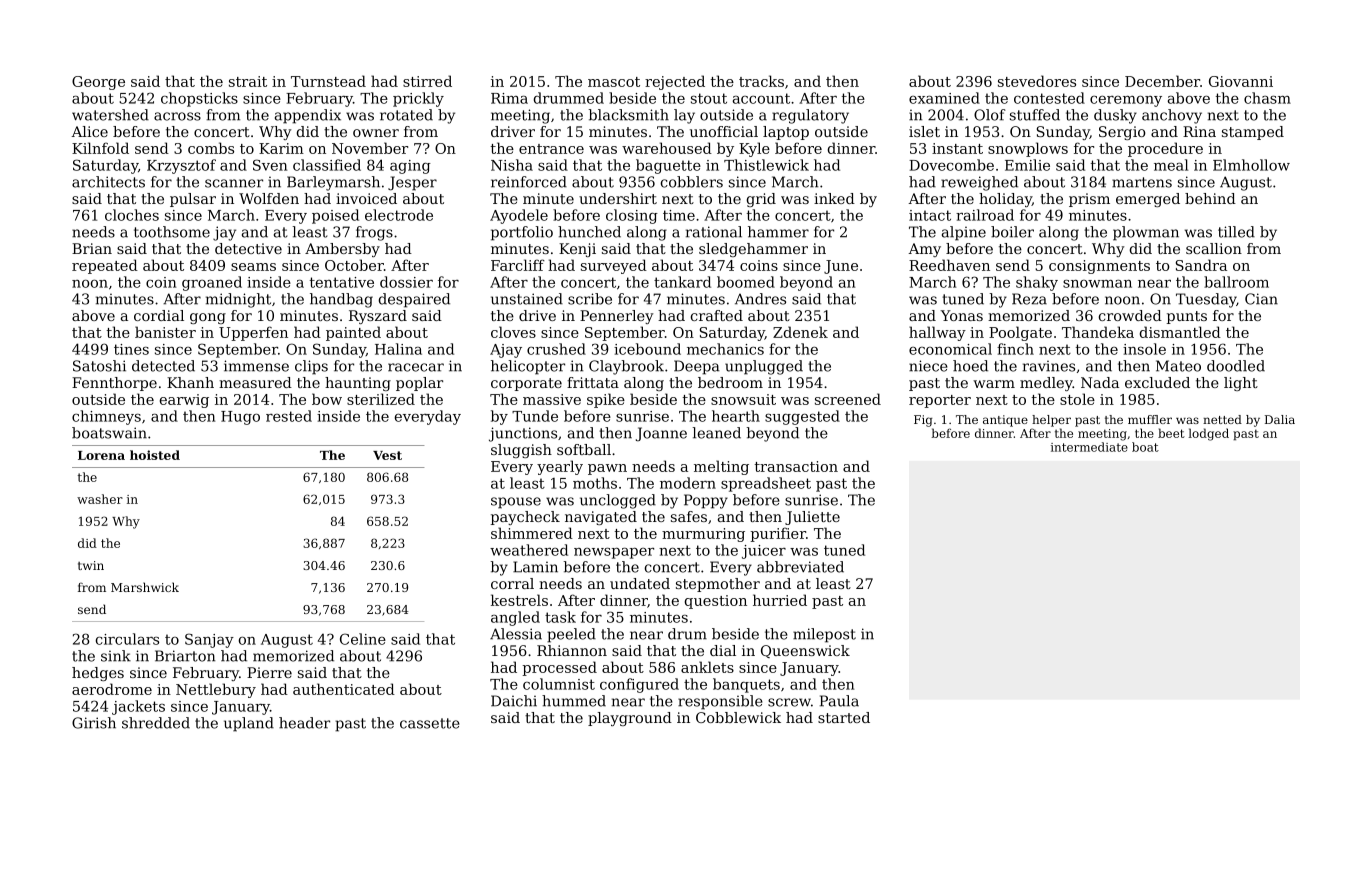  Describe the element at coordinates (172, 232) in the screenshot. I see `toothsome` at that location.
